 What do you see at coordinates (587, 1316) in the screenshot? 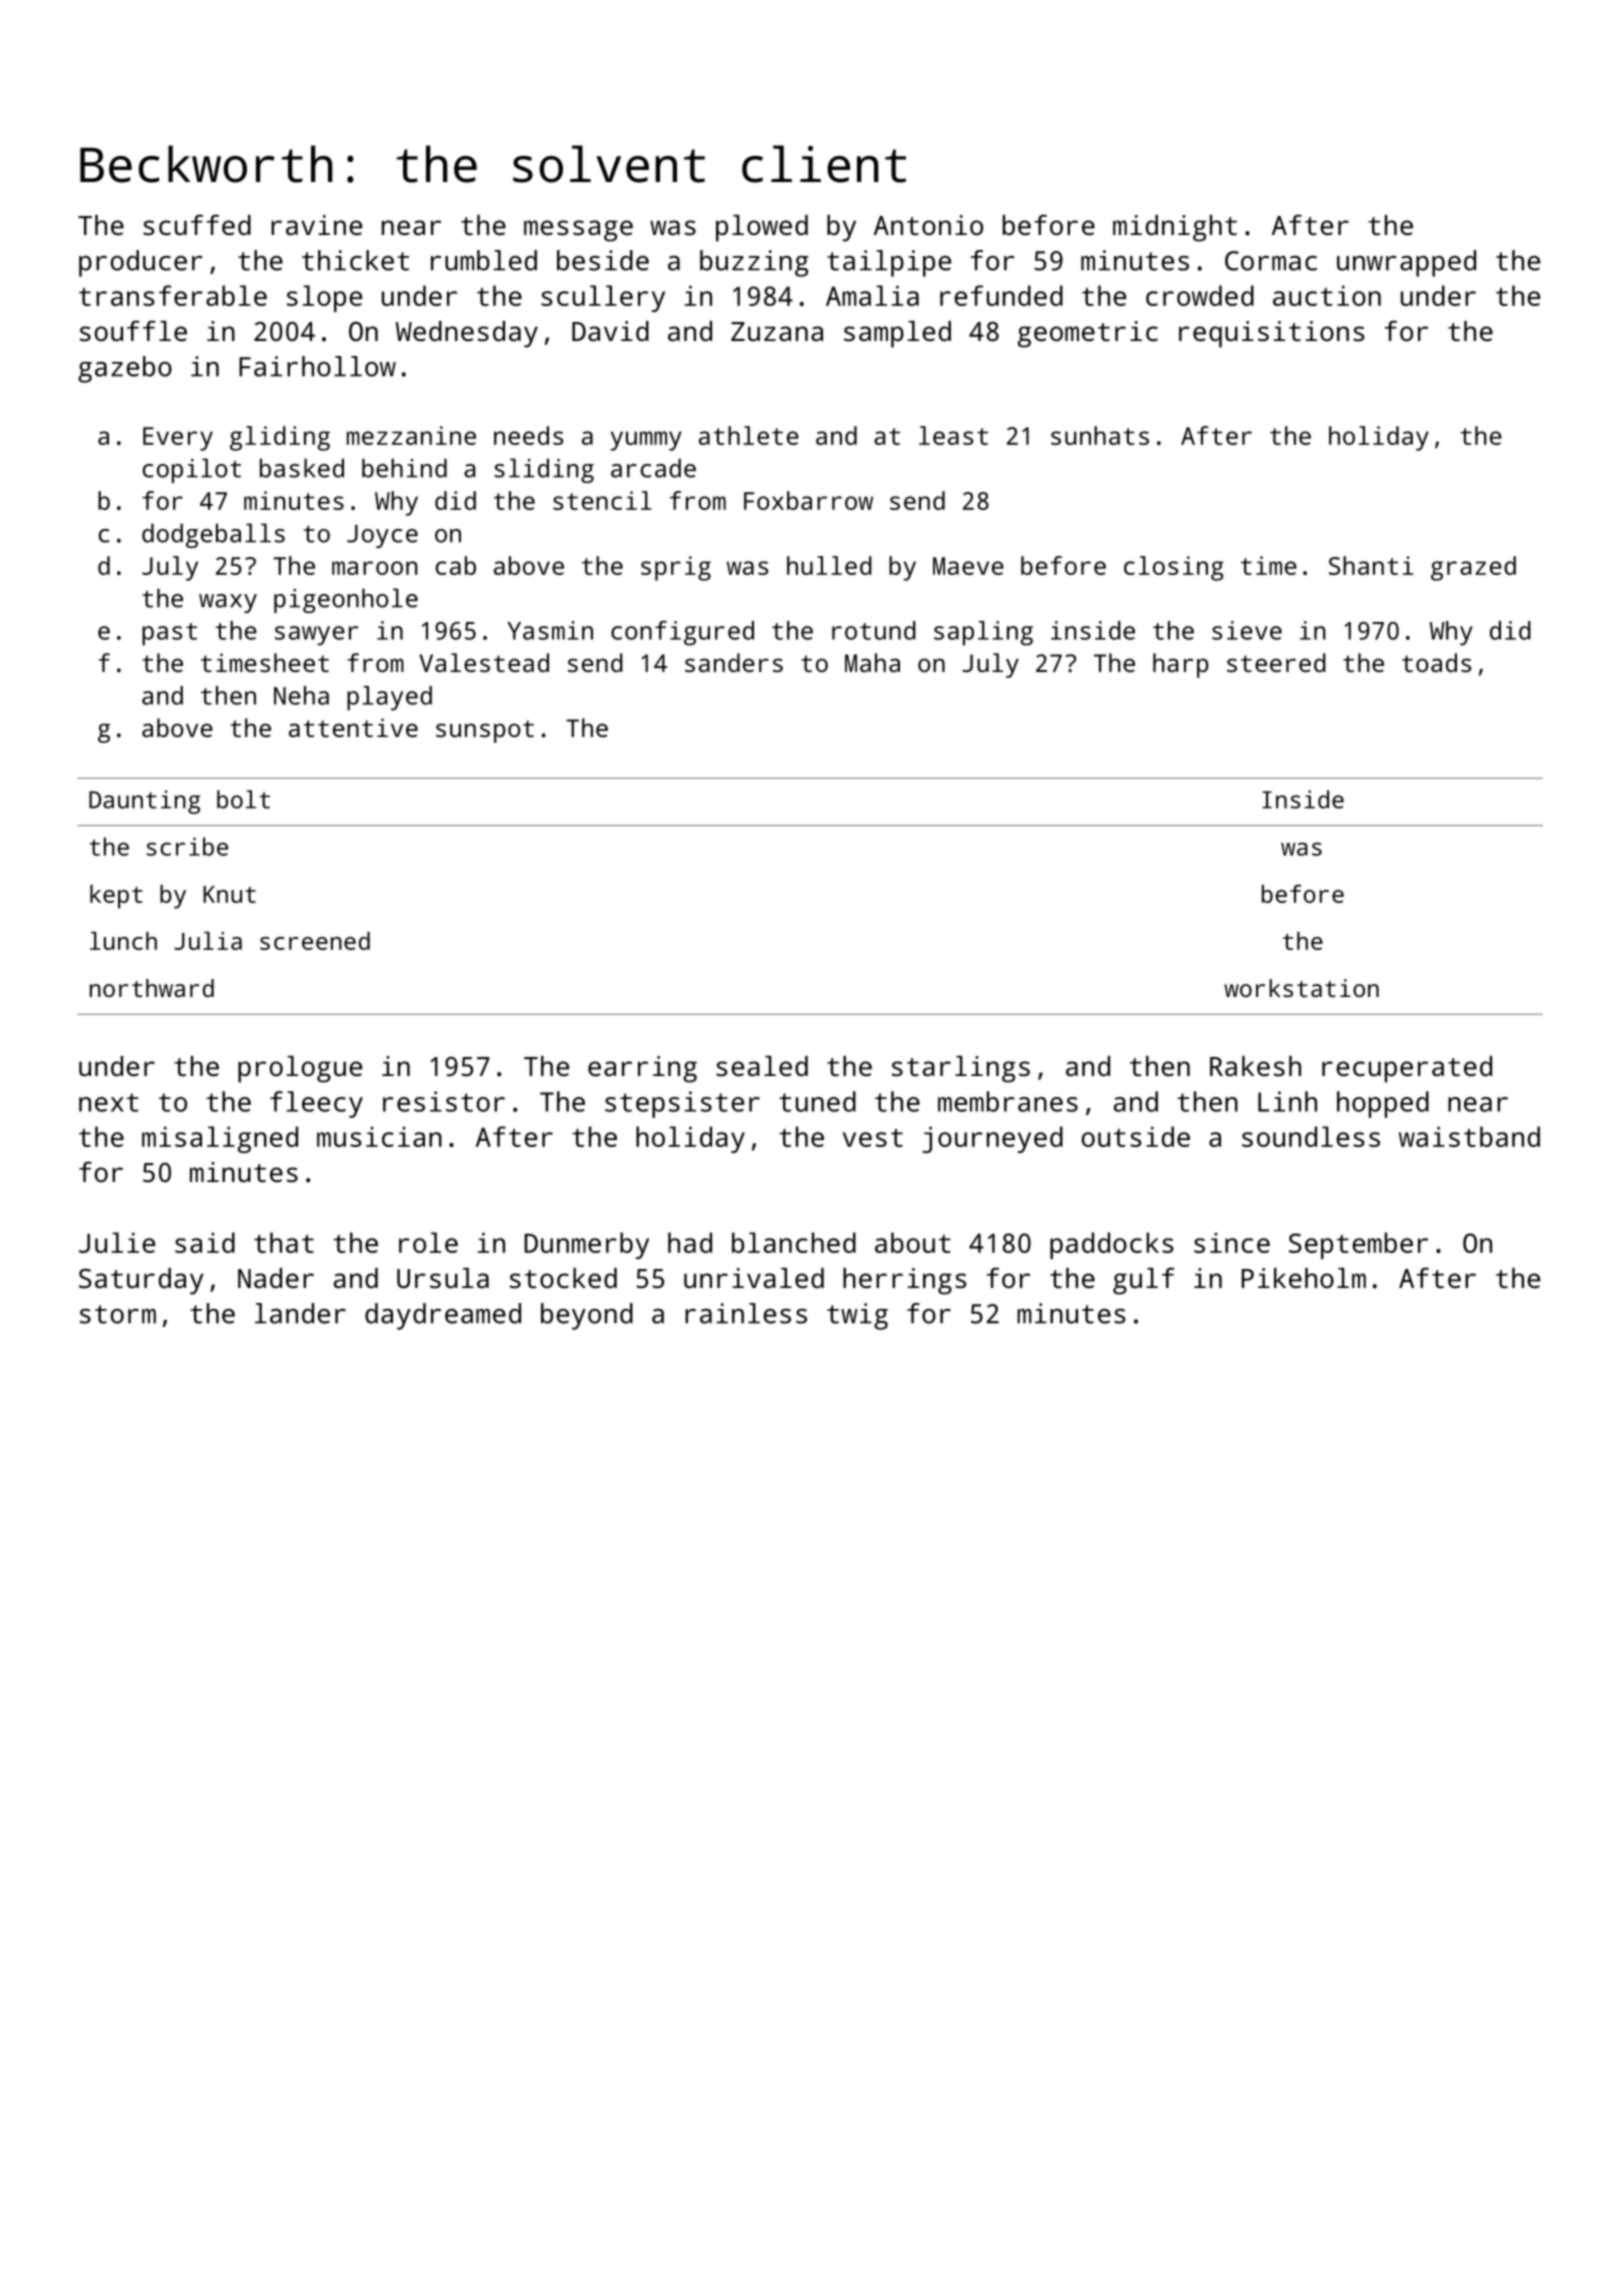
I see `beyond` at bounding box center [587, 1316].
